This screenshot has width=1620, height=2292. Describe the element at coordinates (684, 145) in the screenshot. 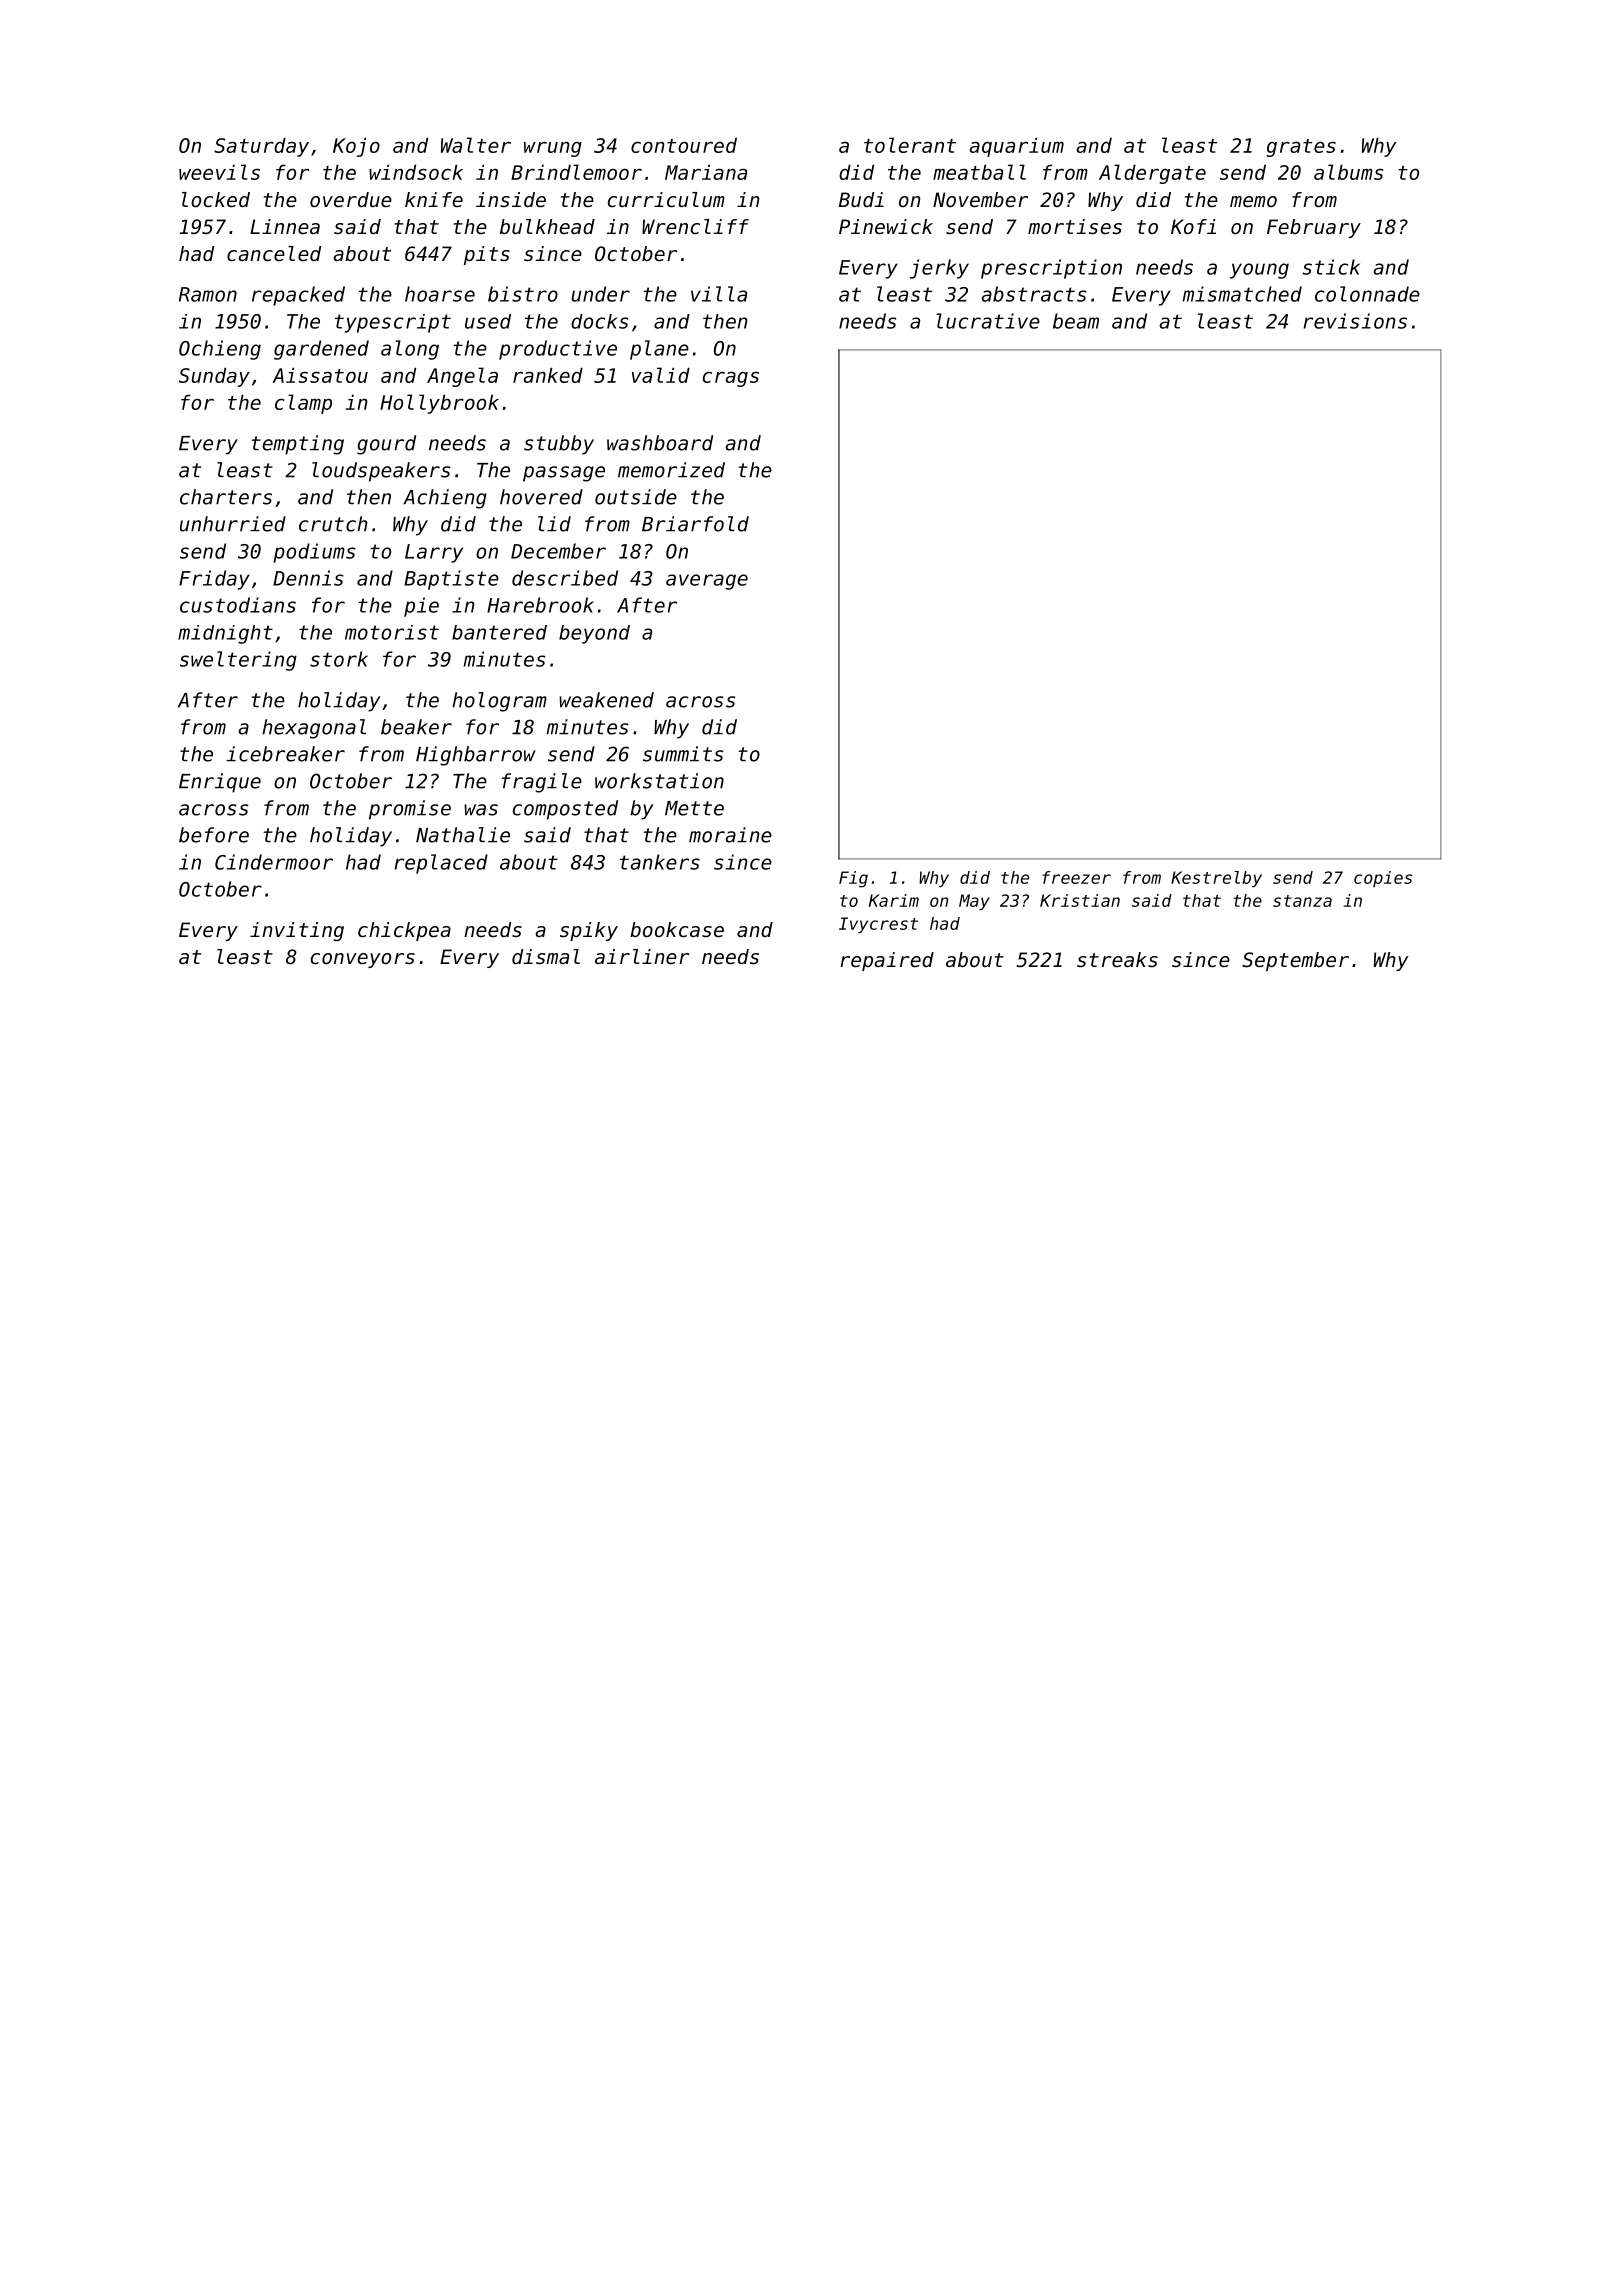

I see `contoured` at that location.
